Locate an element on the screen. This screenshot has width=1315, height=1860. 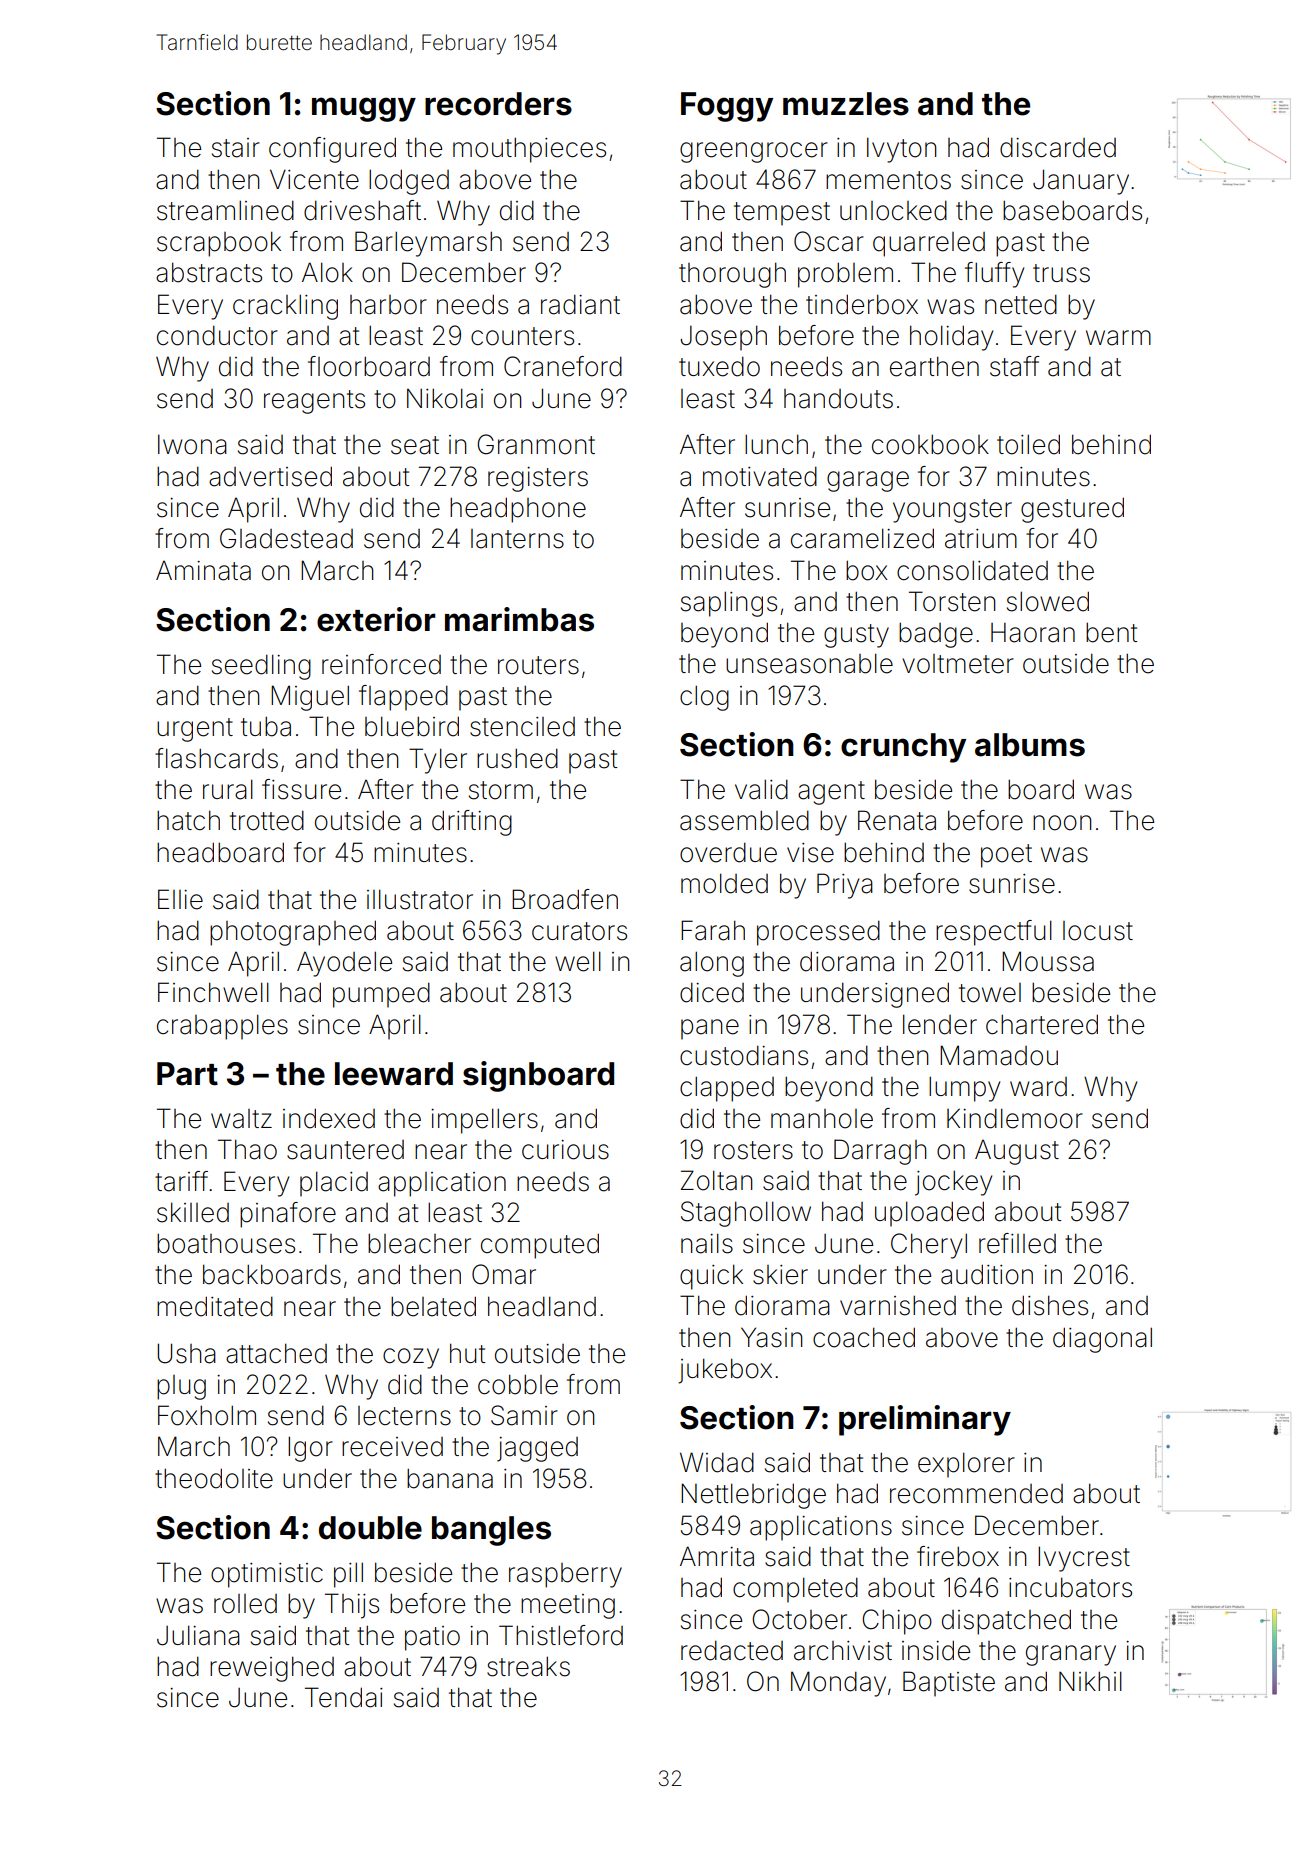
theodolite is located at coordinates (214, 1478).
